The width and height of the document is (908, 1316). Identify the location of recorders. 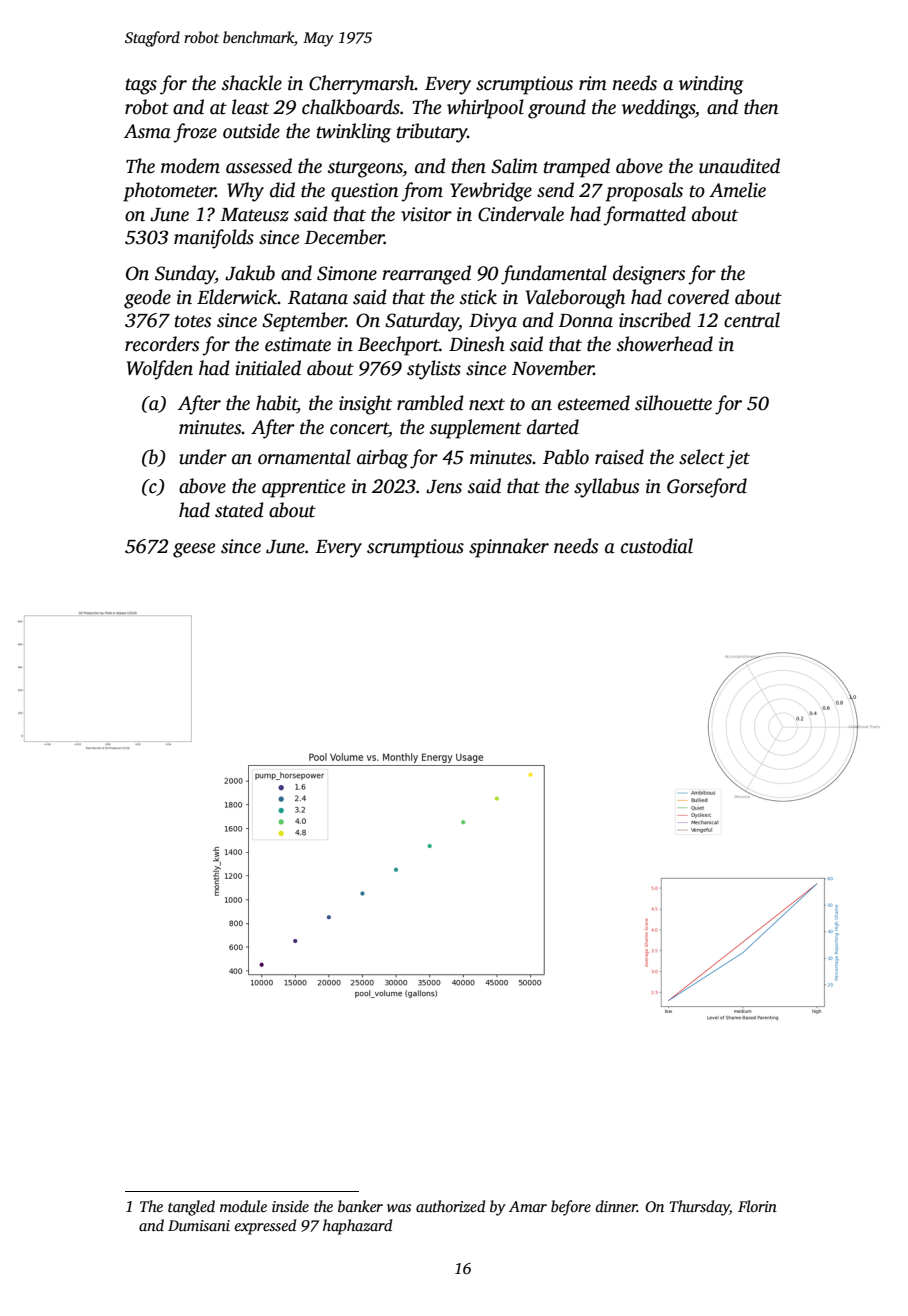
(162, 344).
